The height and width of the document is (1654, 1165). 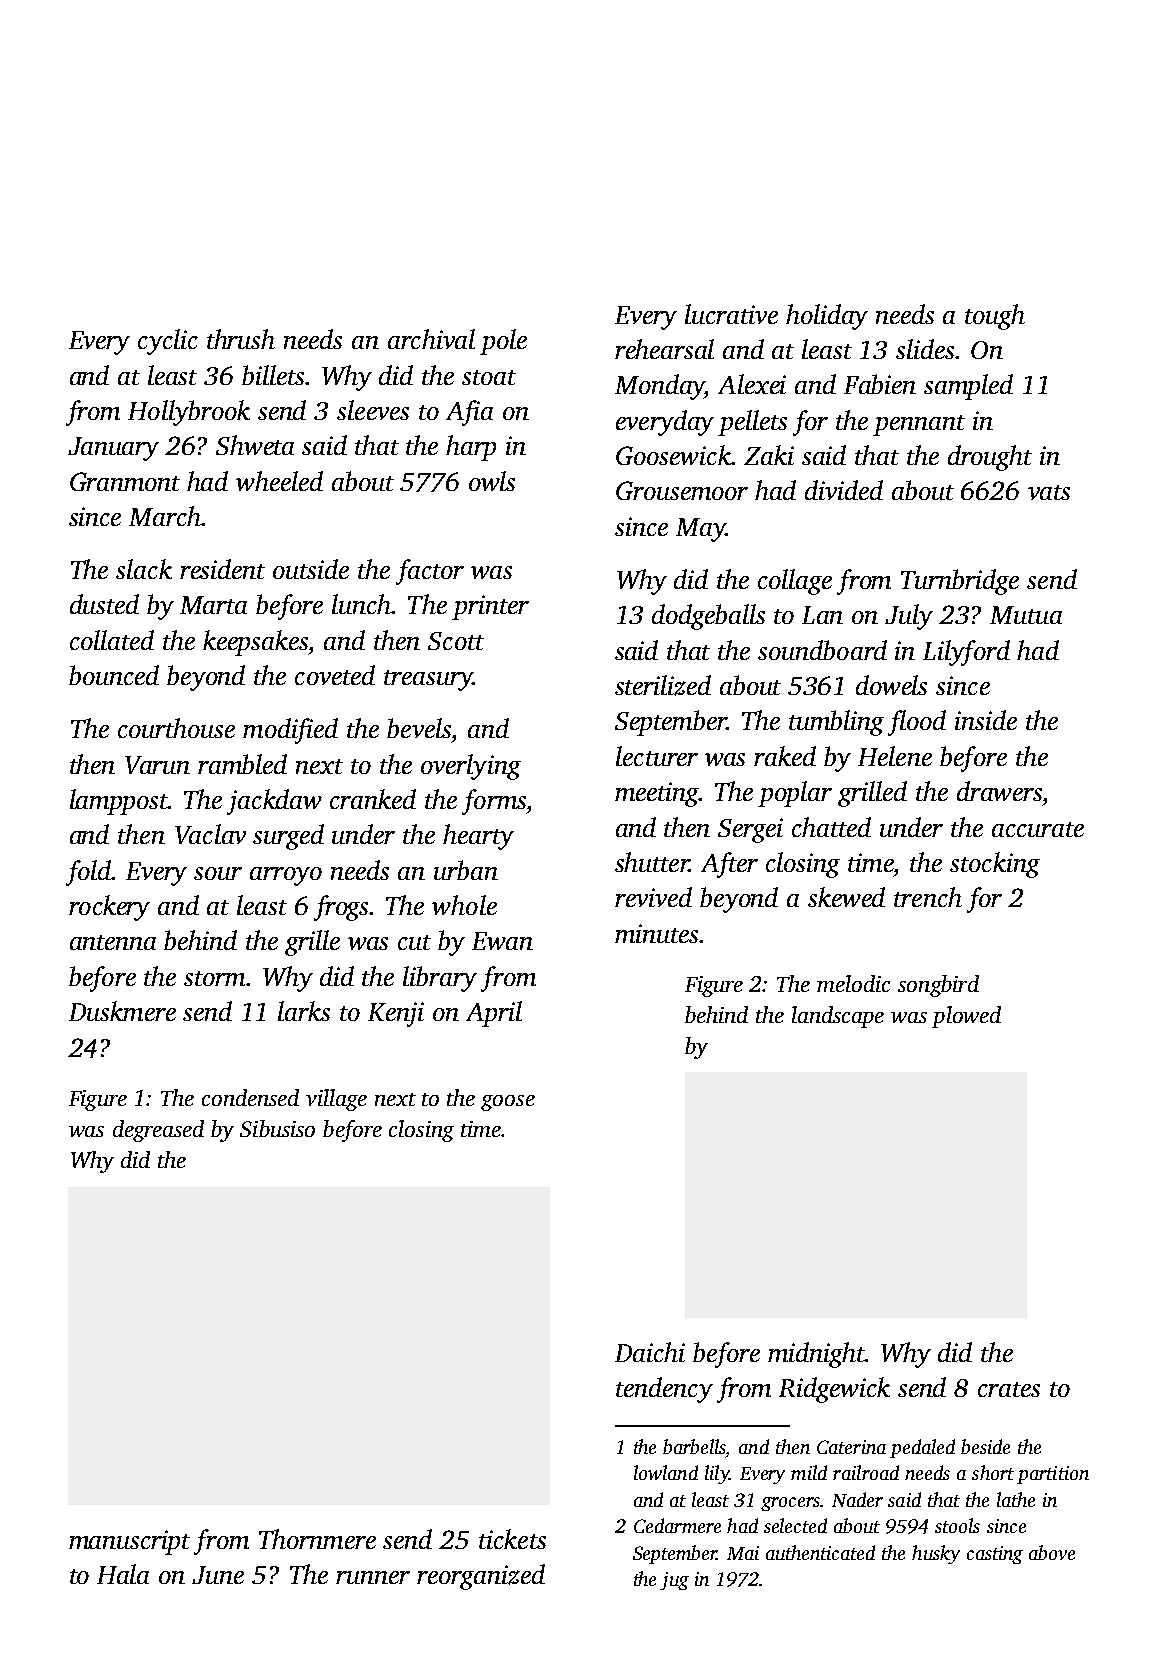 I want to click on thrush, so click(x=241, y=339).
